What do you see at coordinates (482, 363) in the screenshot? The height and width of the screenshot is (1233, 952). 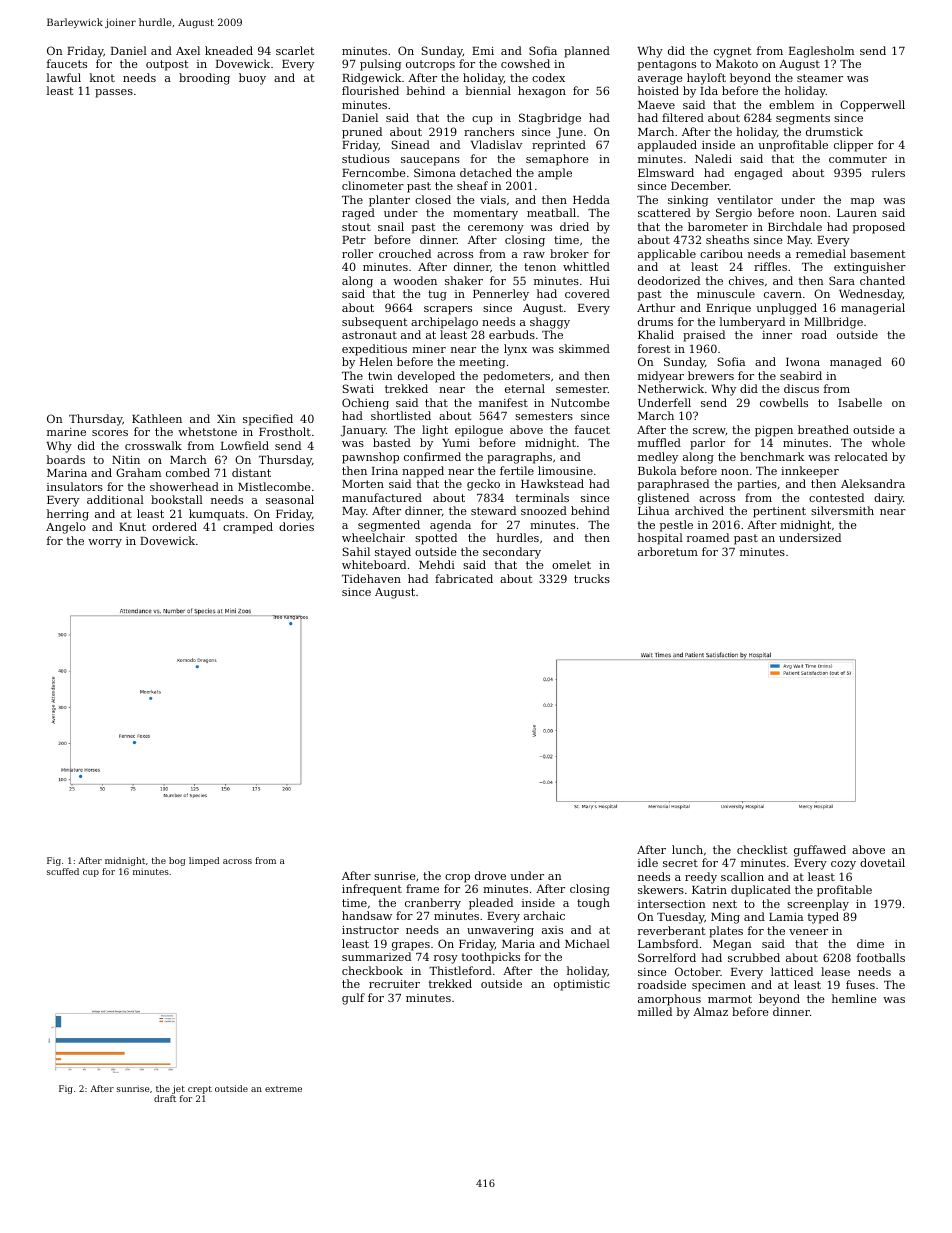 I see `meeting` at bounding box center [482, 363].
